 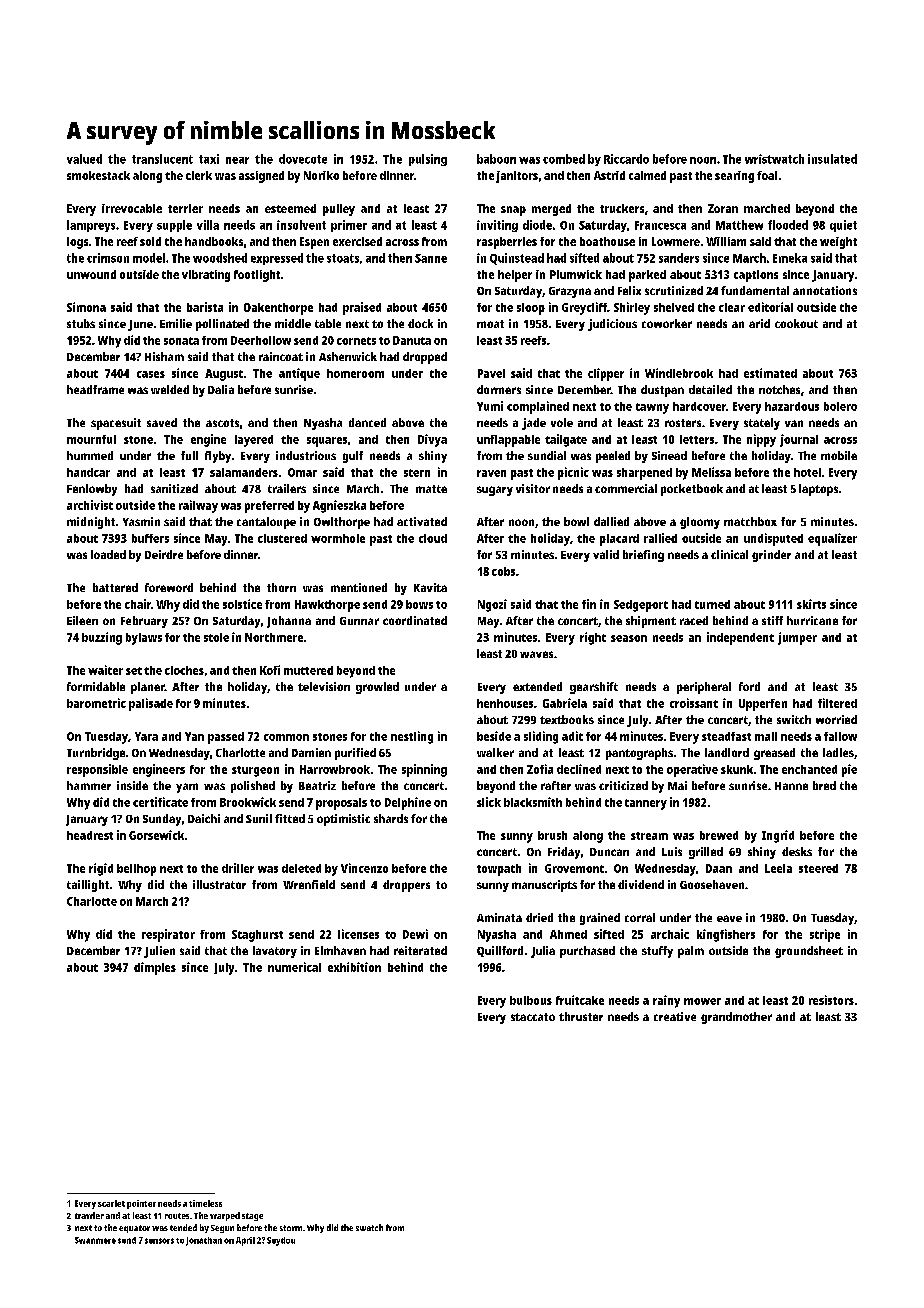 What do you see at coordinates (420, 950) in the page?
I see `reiterated` at bounding box center [420, 950].
